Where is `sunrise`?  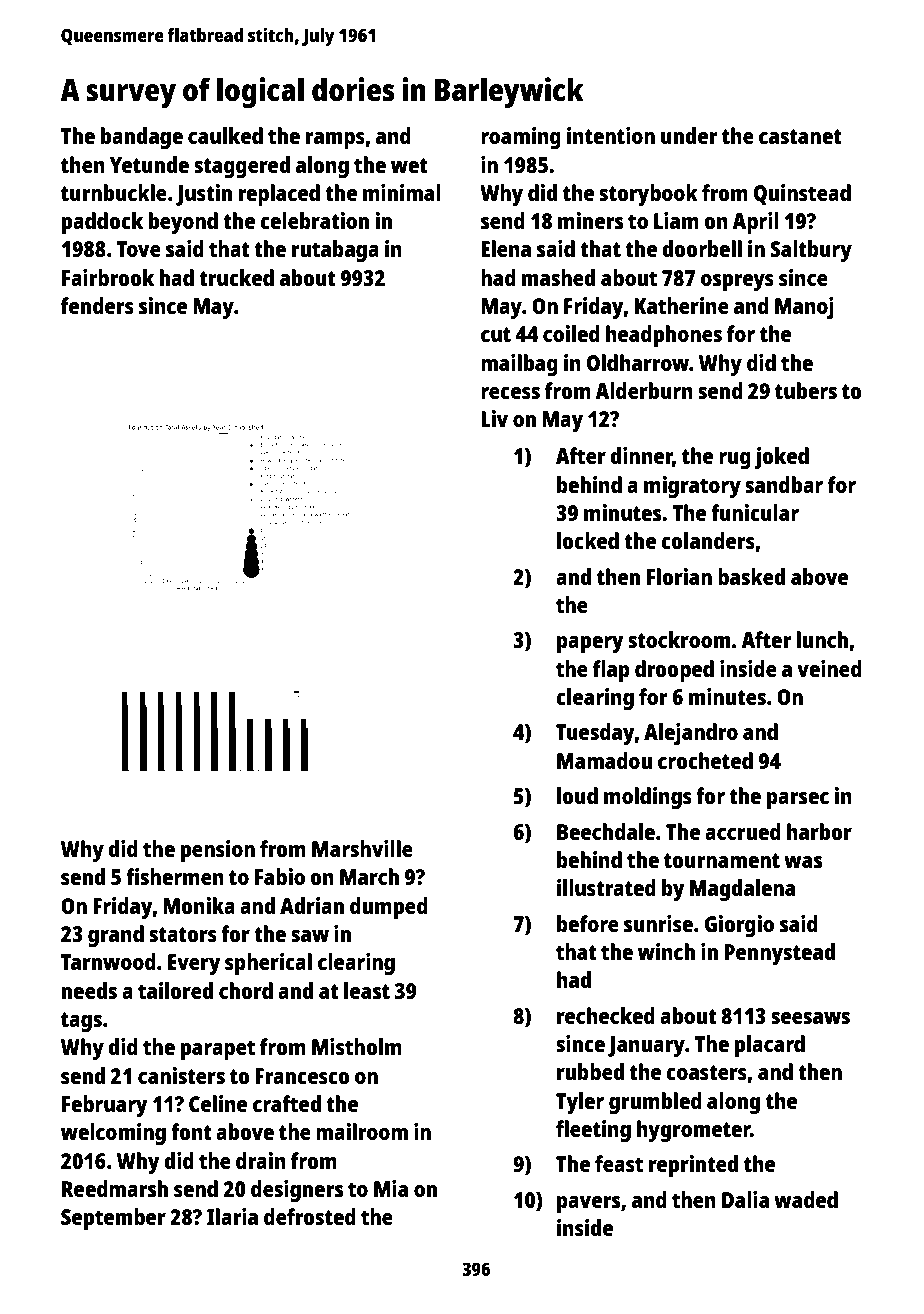 sunrise is located at coordinates (658, 923).
